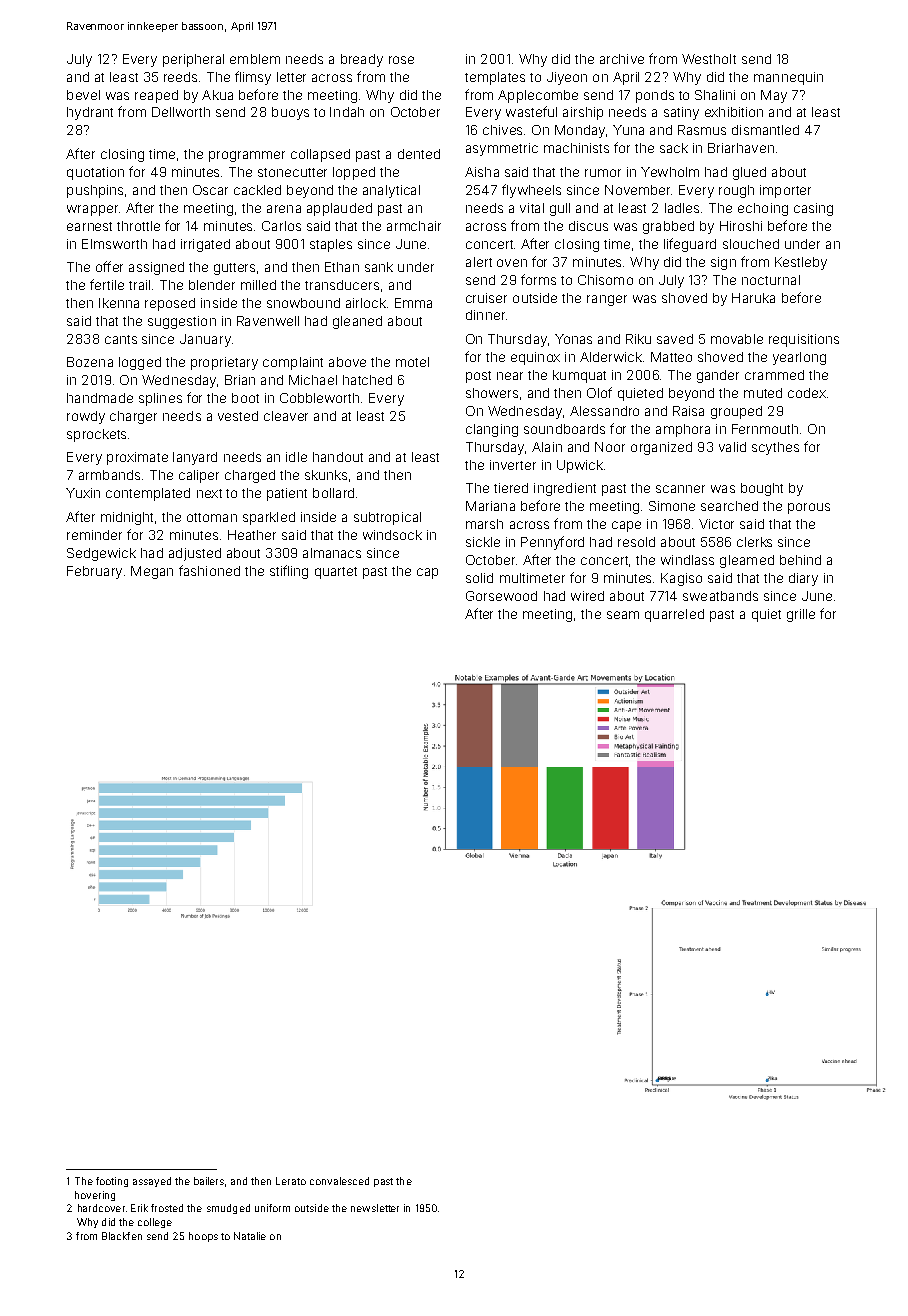 The height and width of the screenshot is (1316, 908). Describe the element at coordinates (122, 1236) in the screenshot. I see `Blackfen` at that location.
